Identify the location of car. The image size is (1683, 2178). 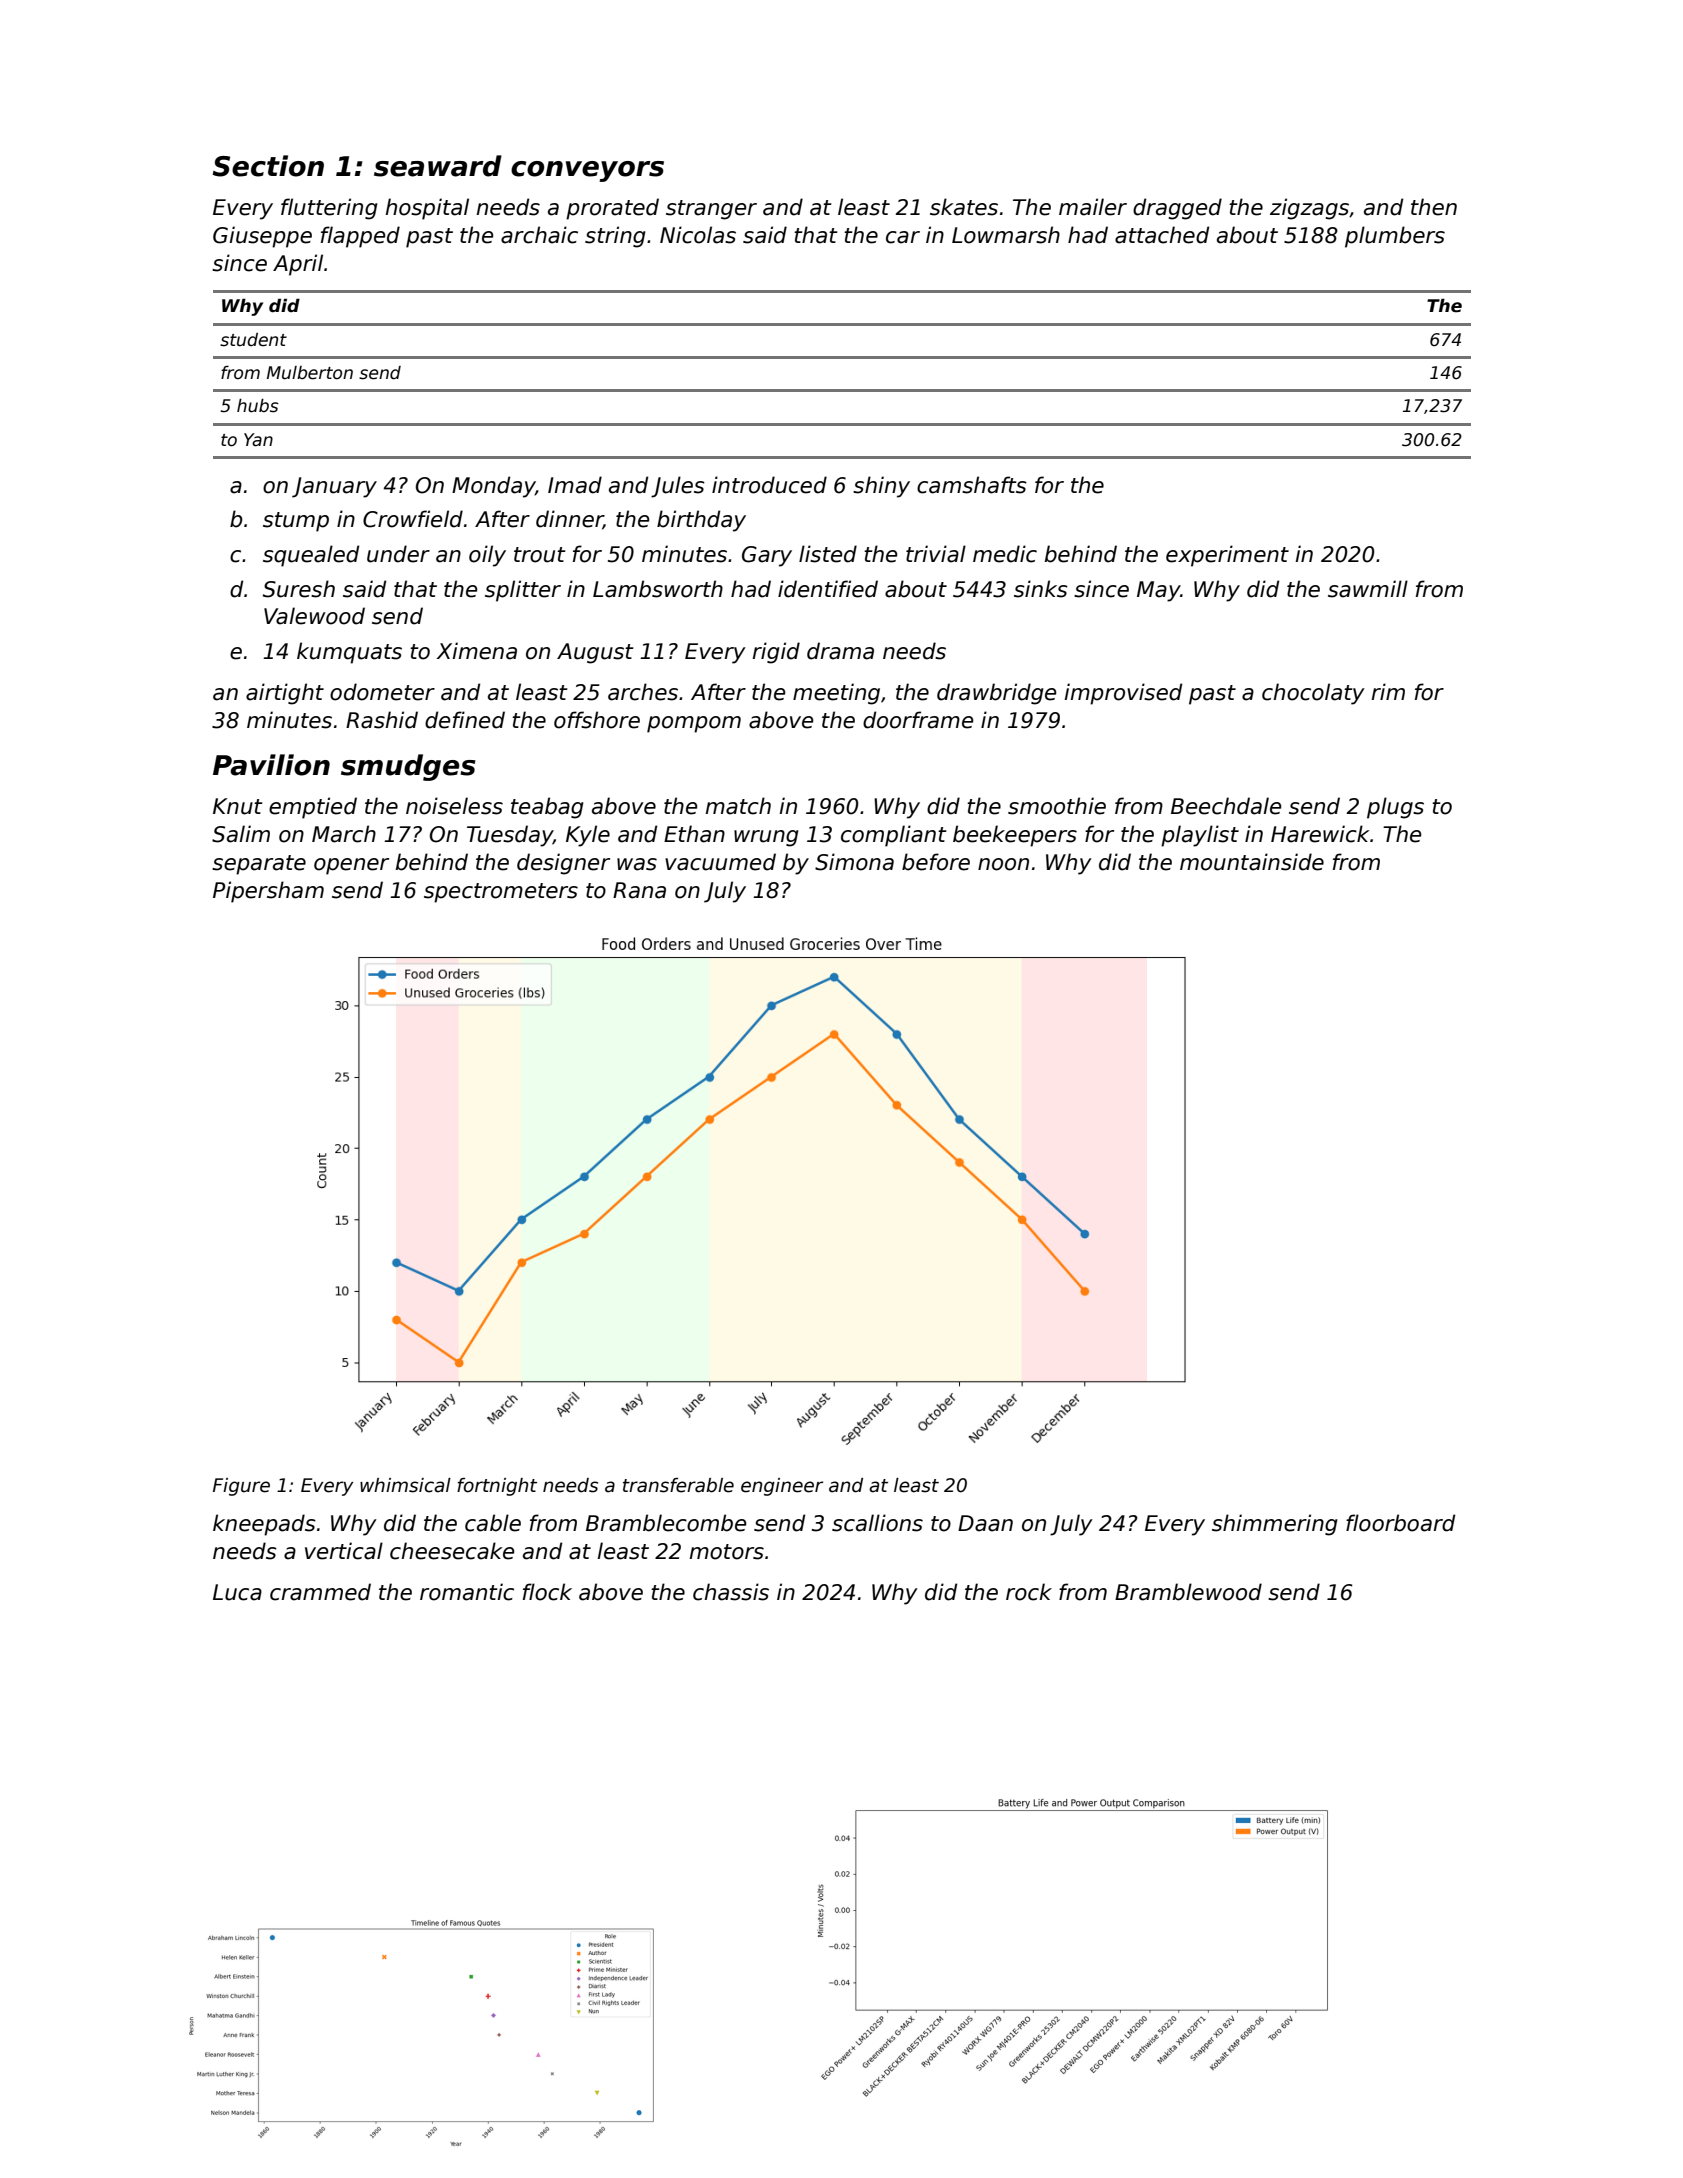
(903, 237).
